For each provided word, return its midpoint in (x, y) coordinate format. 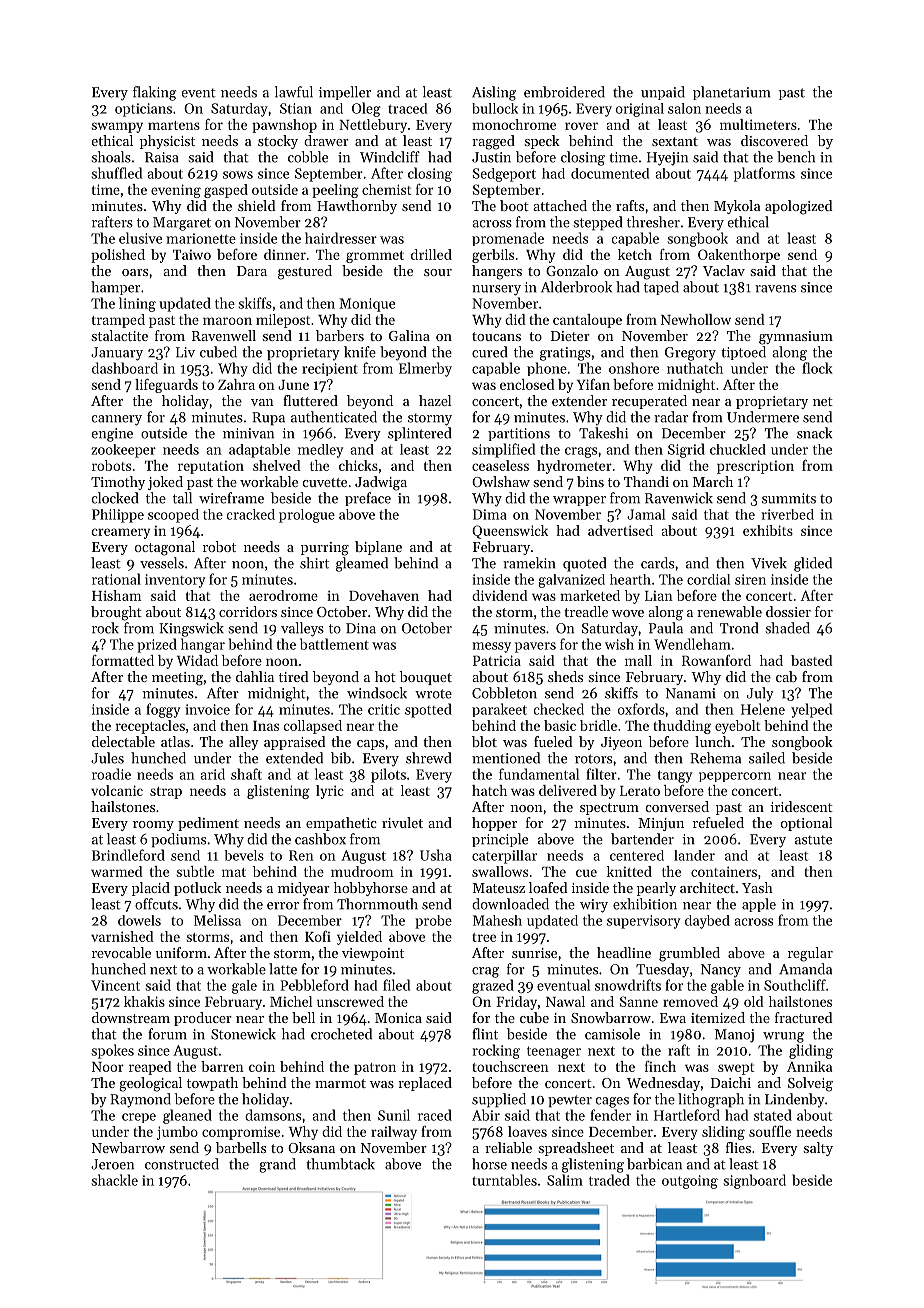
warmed (117, 871)
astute (813, 840)
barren (222, 1066)
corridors (248, 611)
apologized (799, 207)
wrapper (579, 501)
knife (360, 352)
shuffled (117, 173)
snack (814, 433)
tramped (118, 321)
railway (394, 1133)
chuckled (738, 449)
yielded (359, 938)
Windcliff (390, 157)
